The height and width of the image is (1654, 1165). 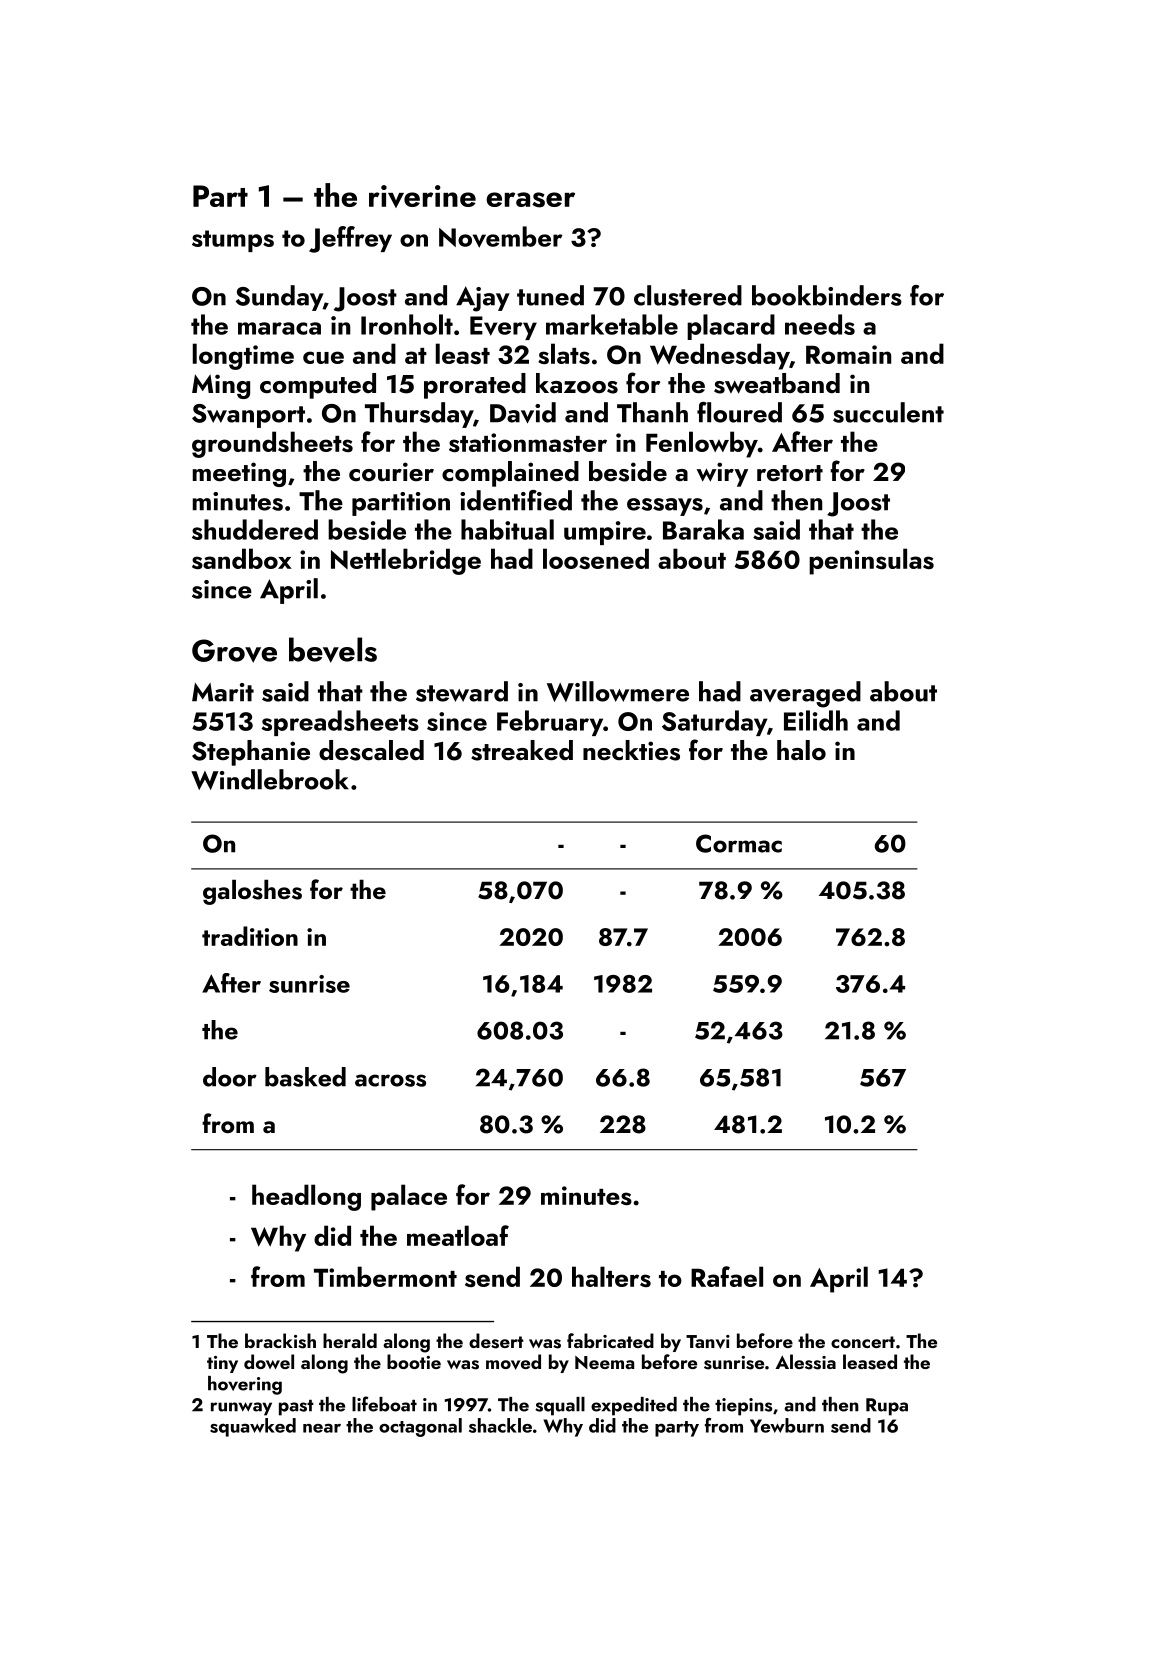 I want to click on spreadsheets, so click(x=340, y=723).
